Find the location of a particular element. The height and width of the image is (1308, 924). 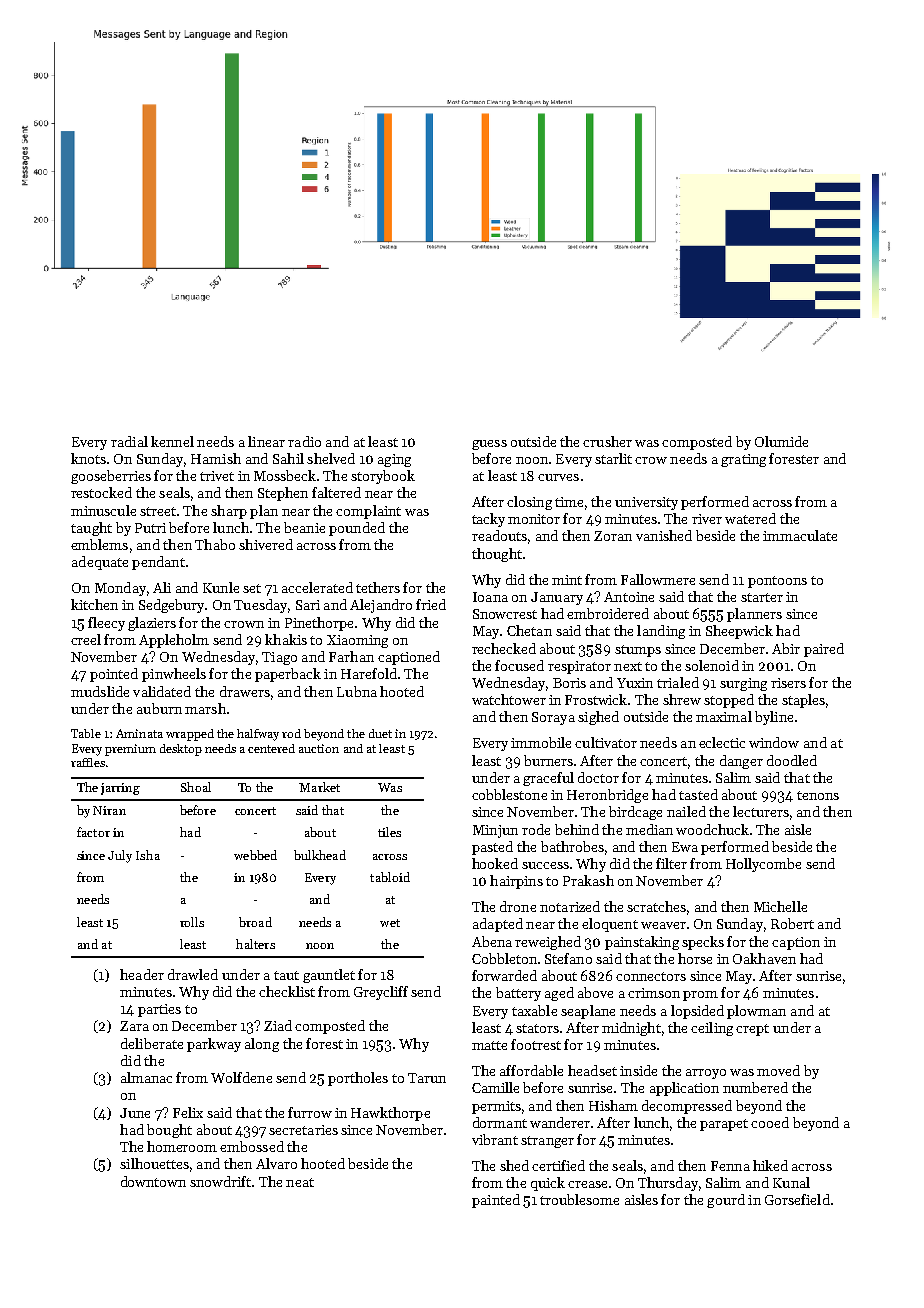

Ioana is located at coordinates (490, 597).
